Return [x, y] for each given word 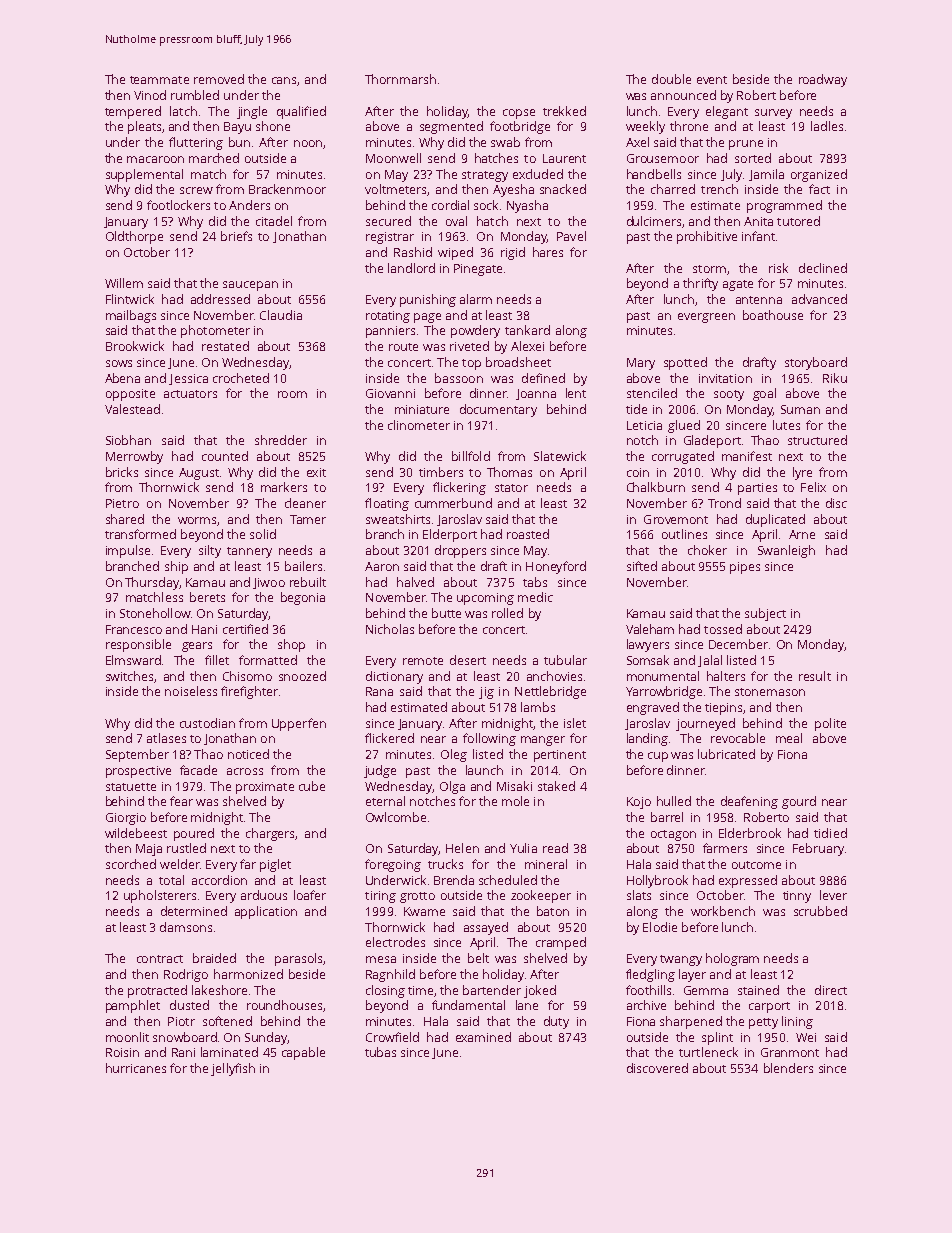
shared [125, 519]
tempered [133, 112]
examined [483, 1037]
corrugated [683, 457]
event [712, 80]
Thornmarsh [400, 79]
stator [511, 488]
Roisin [122, 1052]
